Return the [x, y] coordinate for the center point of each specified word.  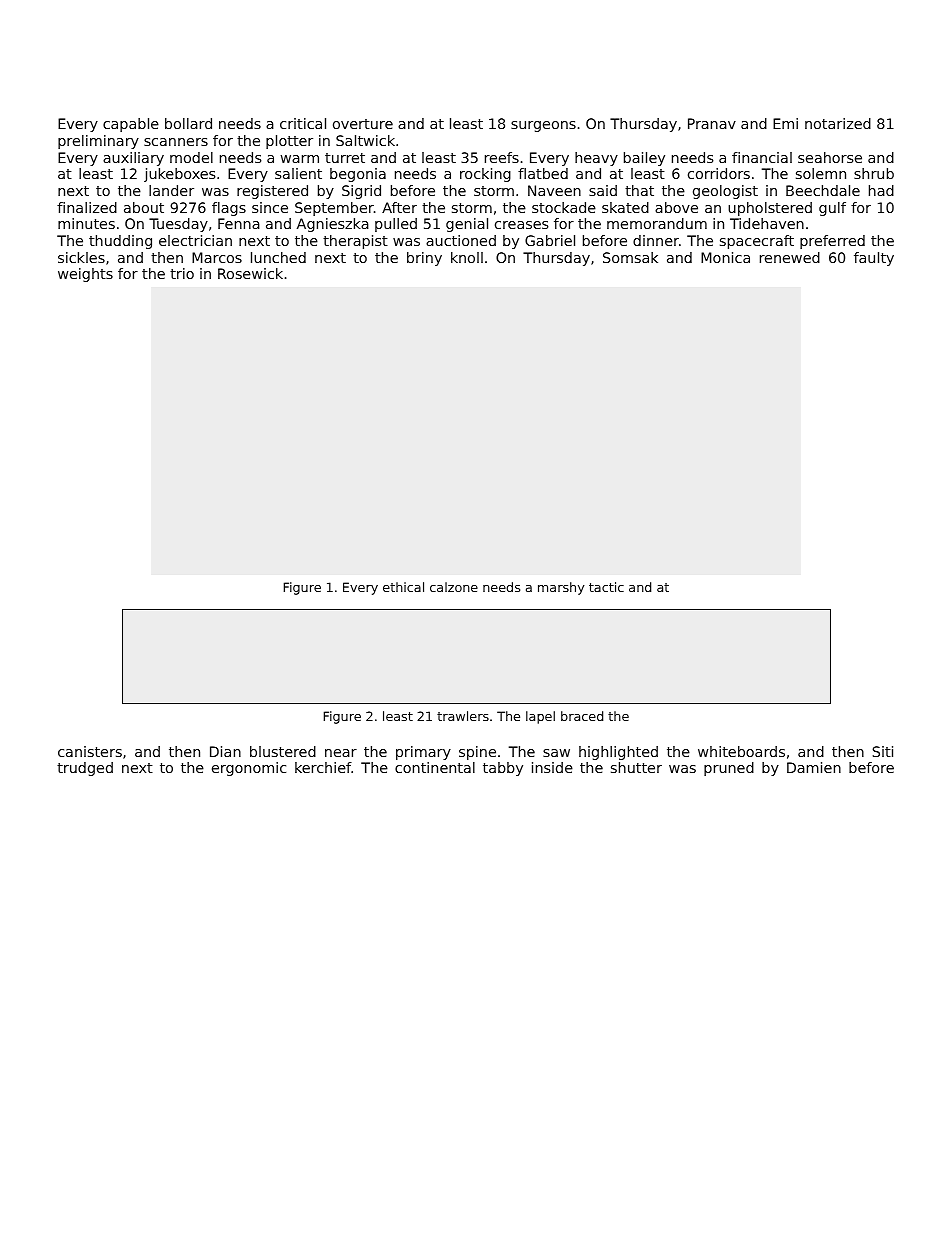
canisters [90, 751]
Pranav [712, 123]
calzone [454, 587]
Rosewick [250, 273]
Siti [883, 751]
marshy [561, 588]
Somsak [630, 257]
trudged [85, 769]
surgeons [543, 126]
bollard [188, 123]
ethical [403, 587]
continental [435, 767]
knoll [467, 257]
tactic [606, 587]
